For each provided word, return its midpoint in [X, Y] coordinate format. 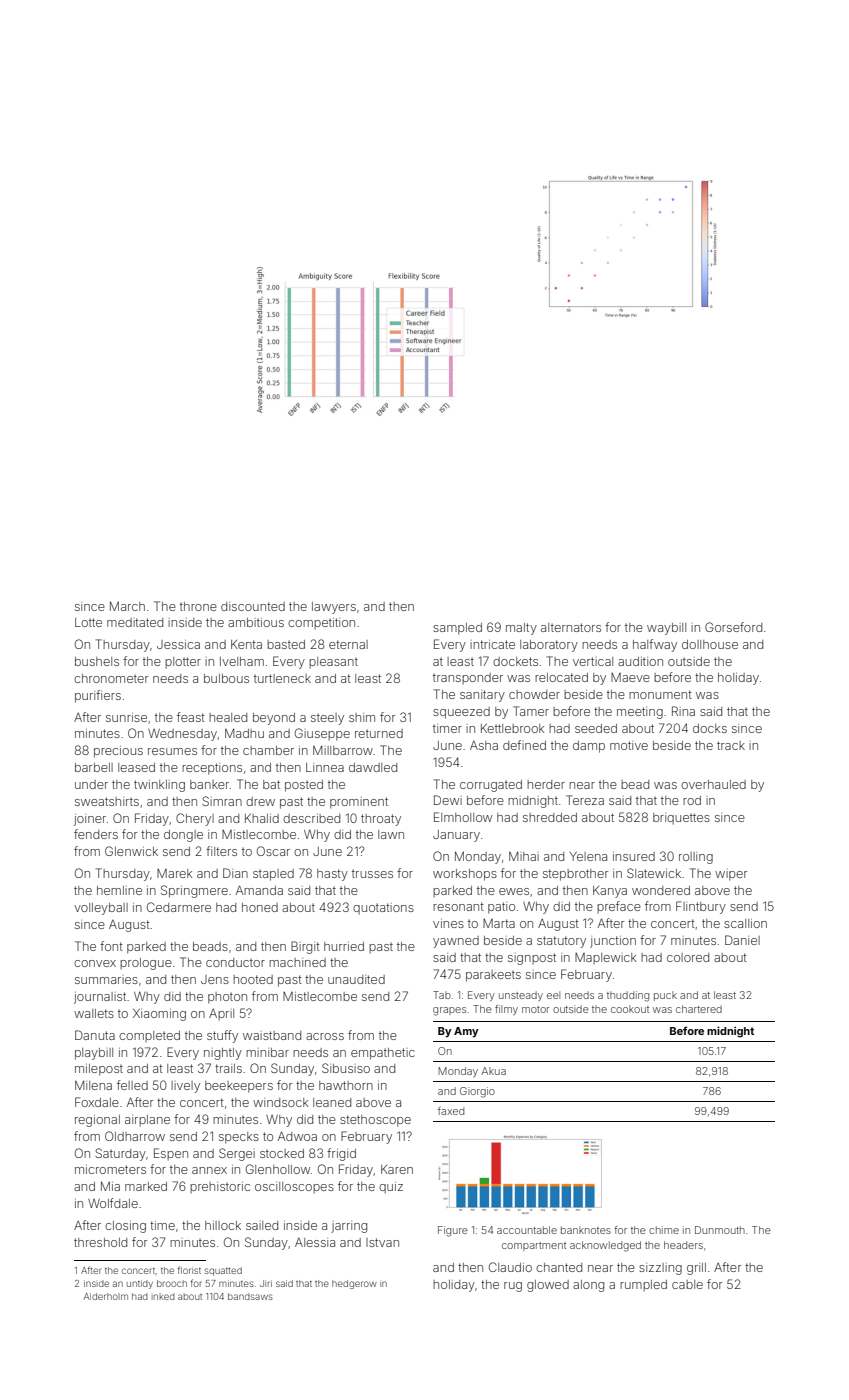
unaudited [356, 979]
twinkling [159, 786]
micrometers [110, 1169]
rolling [696, 858]
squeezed [461, 713]
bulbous [226, 678]
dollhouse [710, 644]
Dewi [448, 800]
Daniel [742, 940]
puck [665, 996]
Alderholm [106, 1296]
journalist [100, 998]
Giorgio [477, 1092]
